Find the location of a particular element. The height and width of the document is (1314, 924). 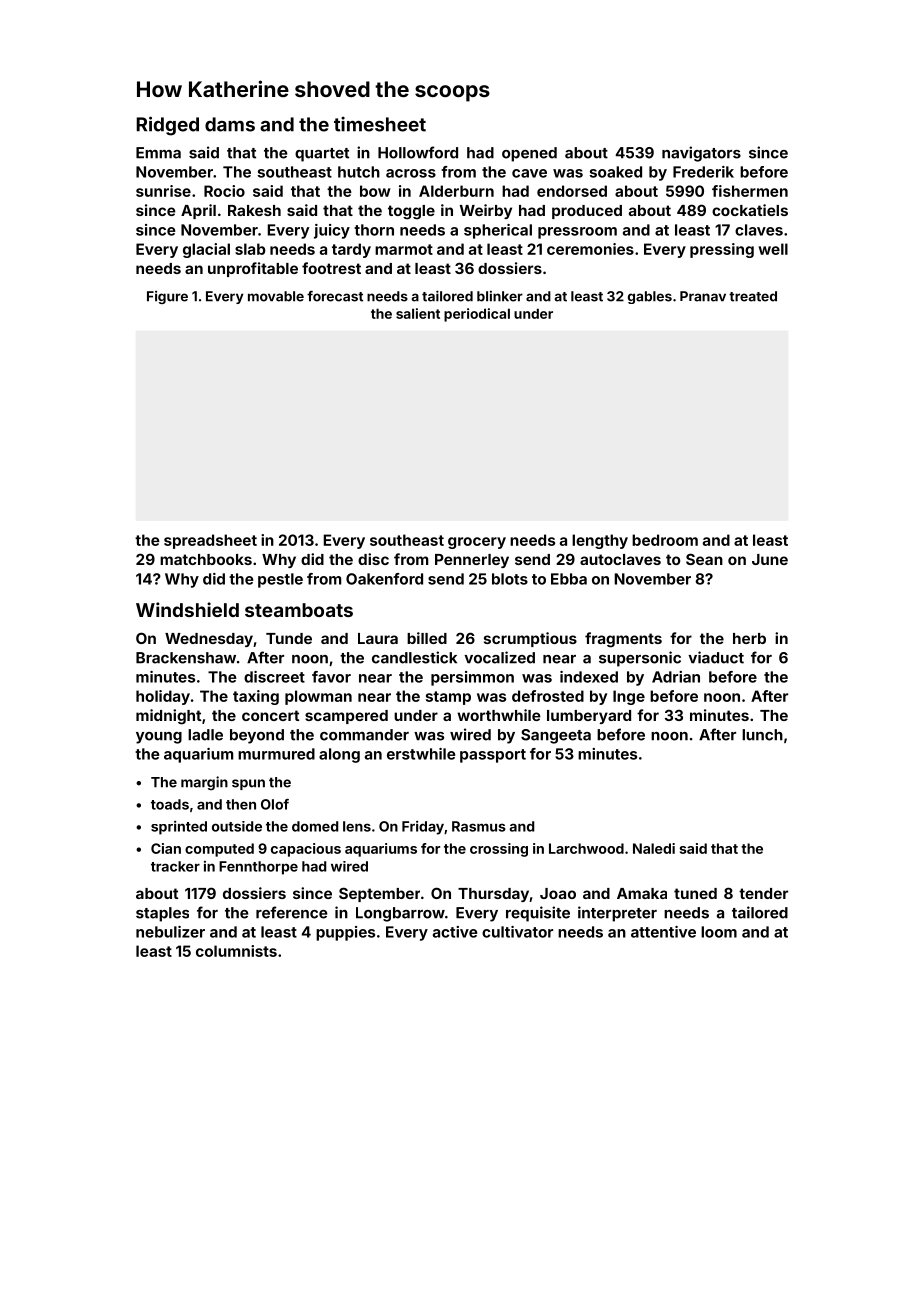

spreadsheet is located at coordinates (210, 541).
